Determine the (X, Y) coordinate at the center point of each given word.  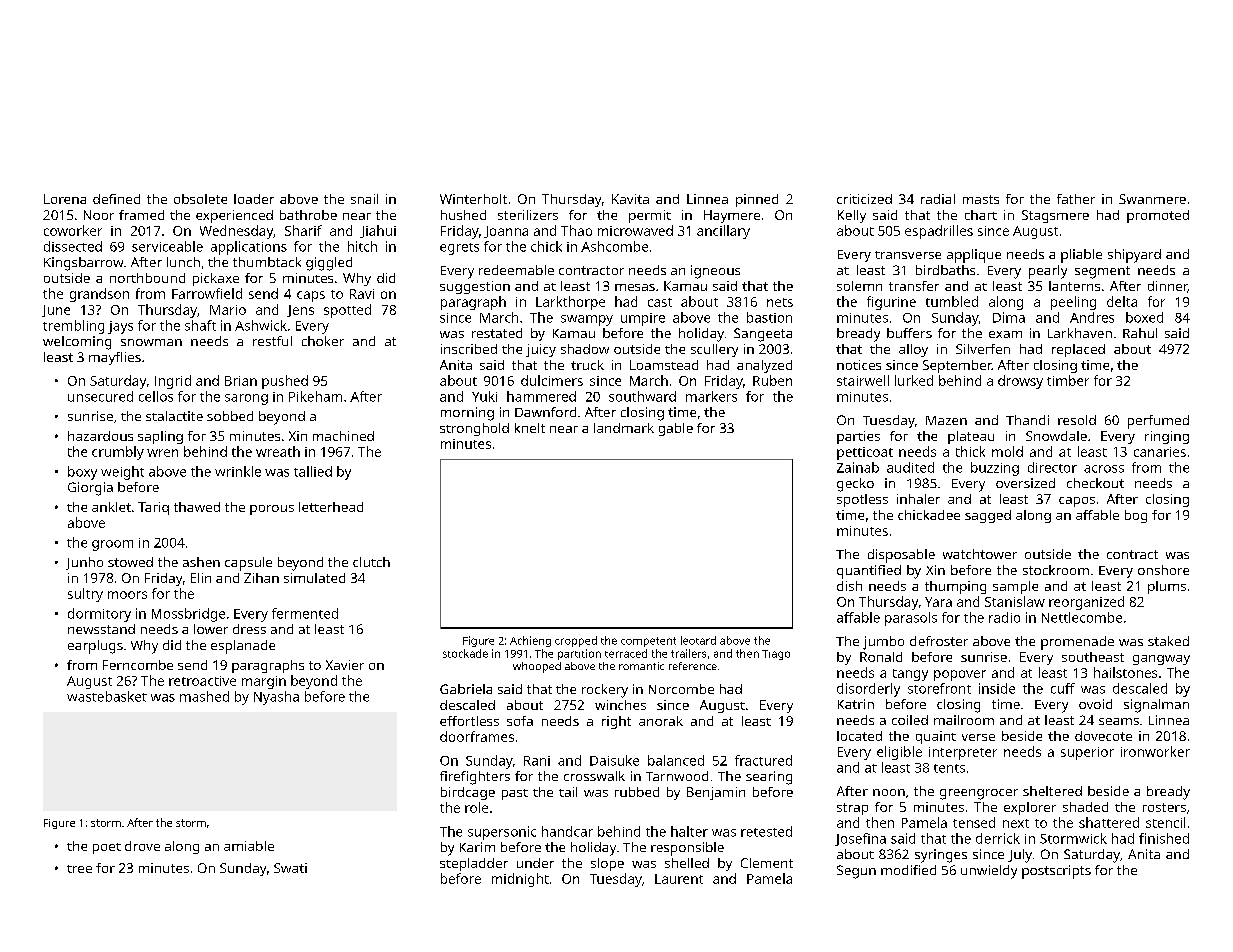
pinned (757, 200)
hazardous (100, 436)
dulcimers (552, 380)
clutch (371, 562)
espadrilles (939, 232)
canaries (1160, 452)
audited (910, 467)
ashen (201, 562)
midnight (520, 880)
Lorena (65, 199)
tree (79, 869)
